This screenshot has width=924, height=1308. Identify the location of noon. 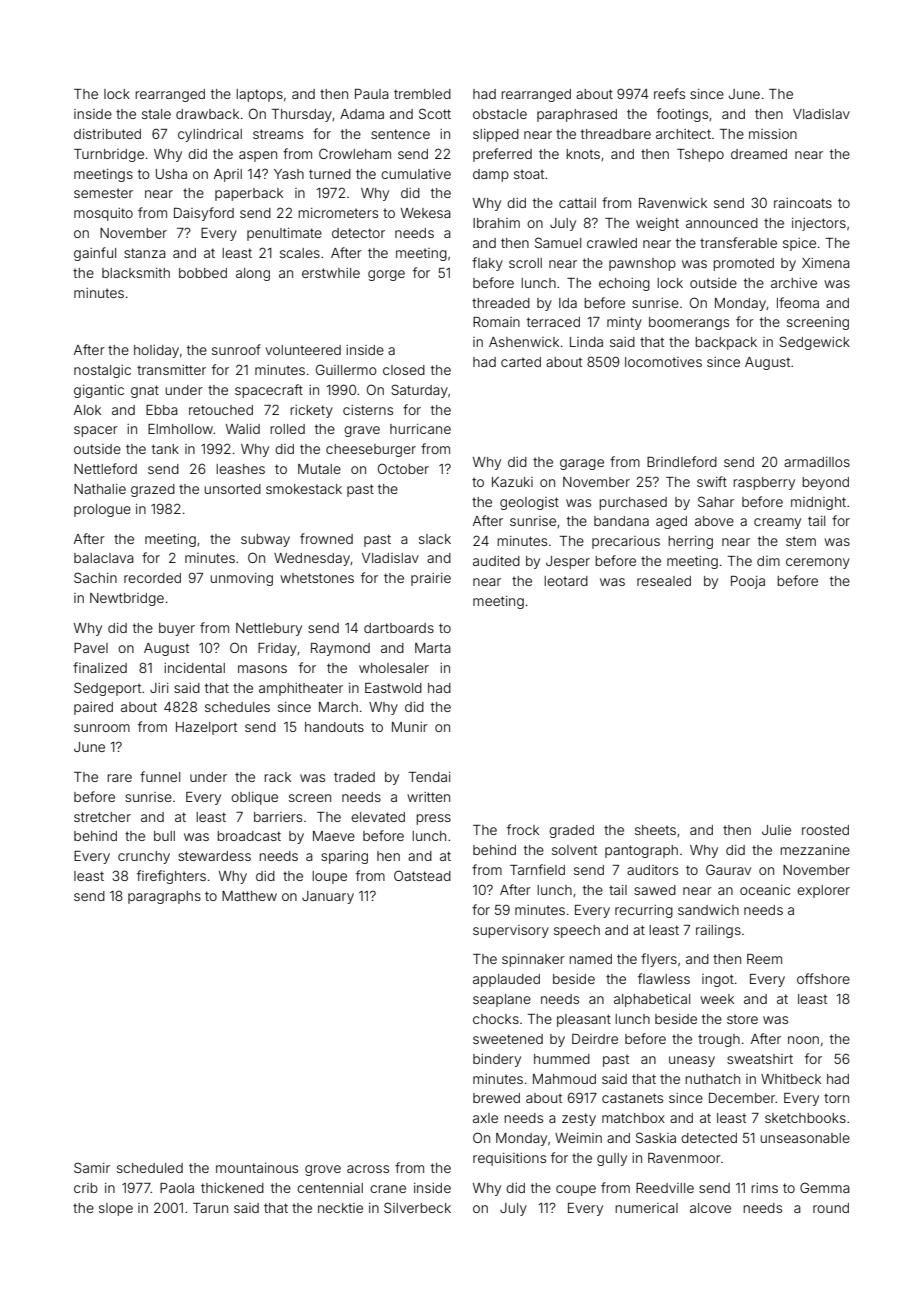
(803, 1040).
